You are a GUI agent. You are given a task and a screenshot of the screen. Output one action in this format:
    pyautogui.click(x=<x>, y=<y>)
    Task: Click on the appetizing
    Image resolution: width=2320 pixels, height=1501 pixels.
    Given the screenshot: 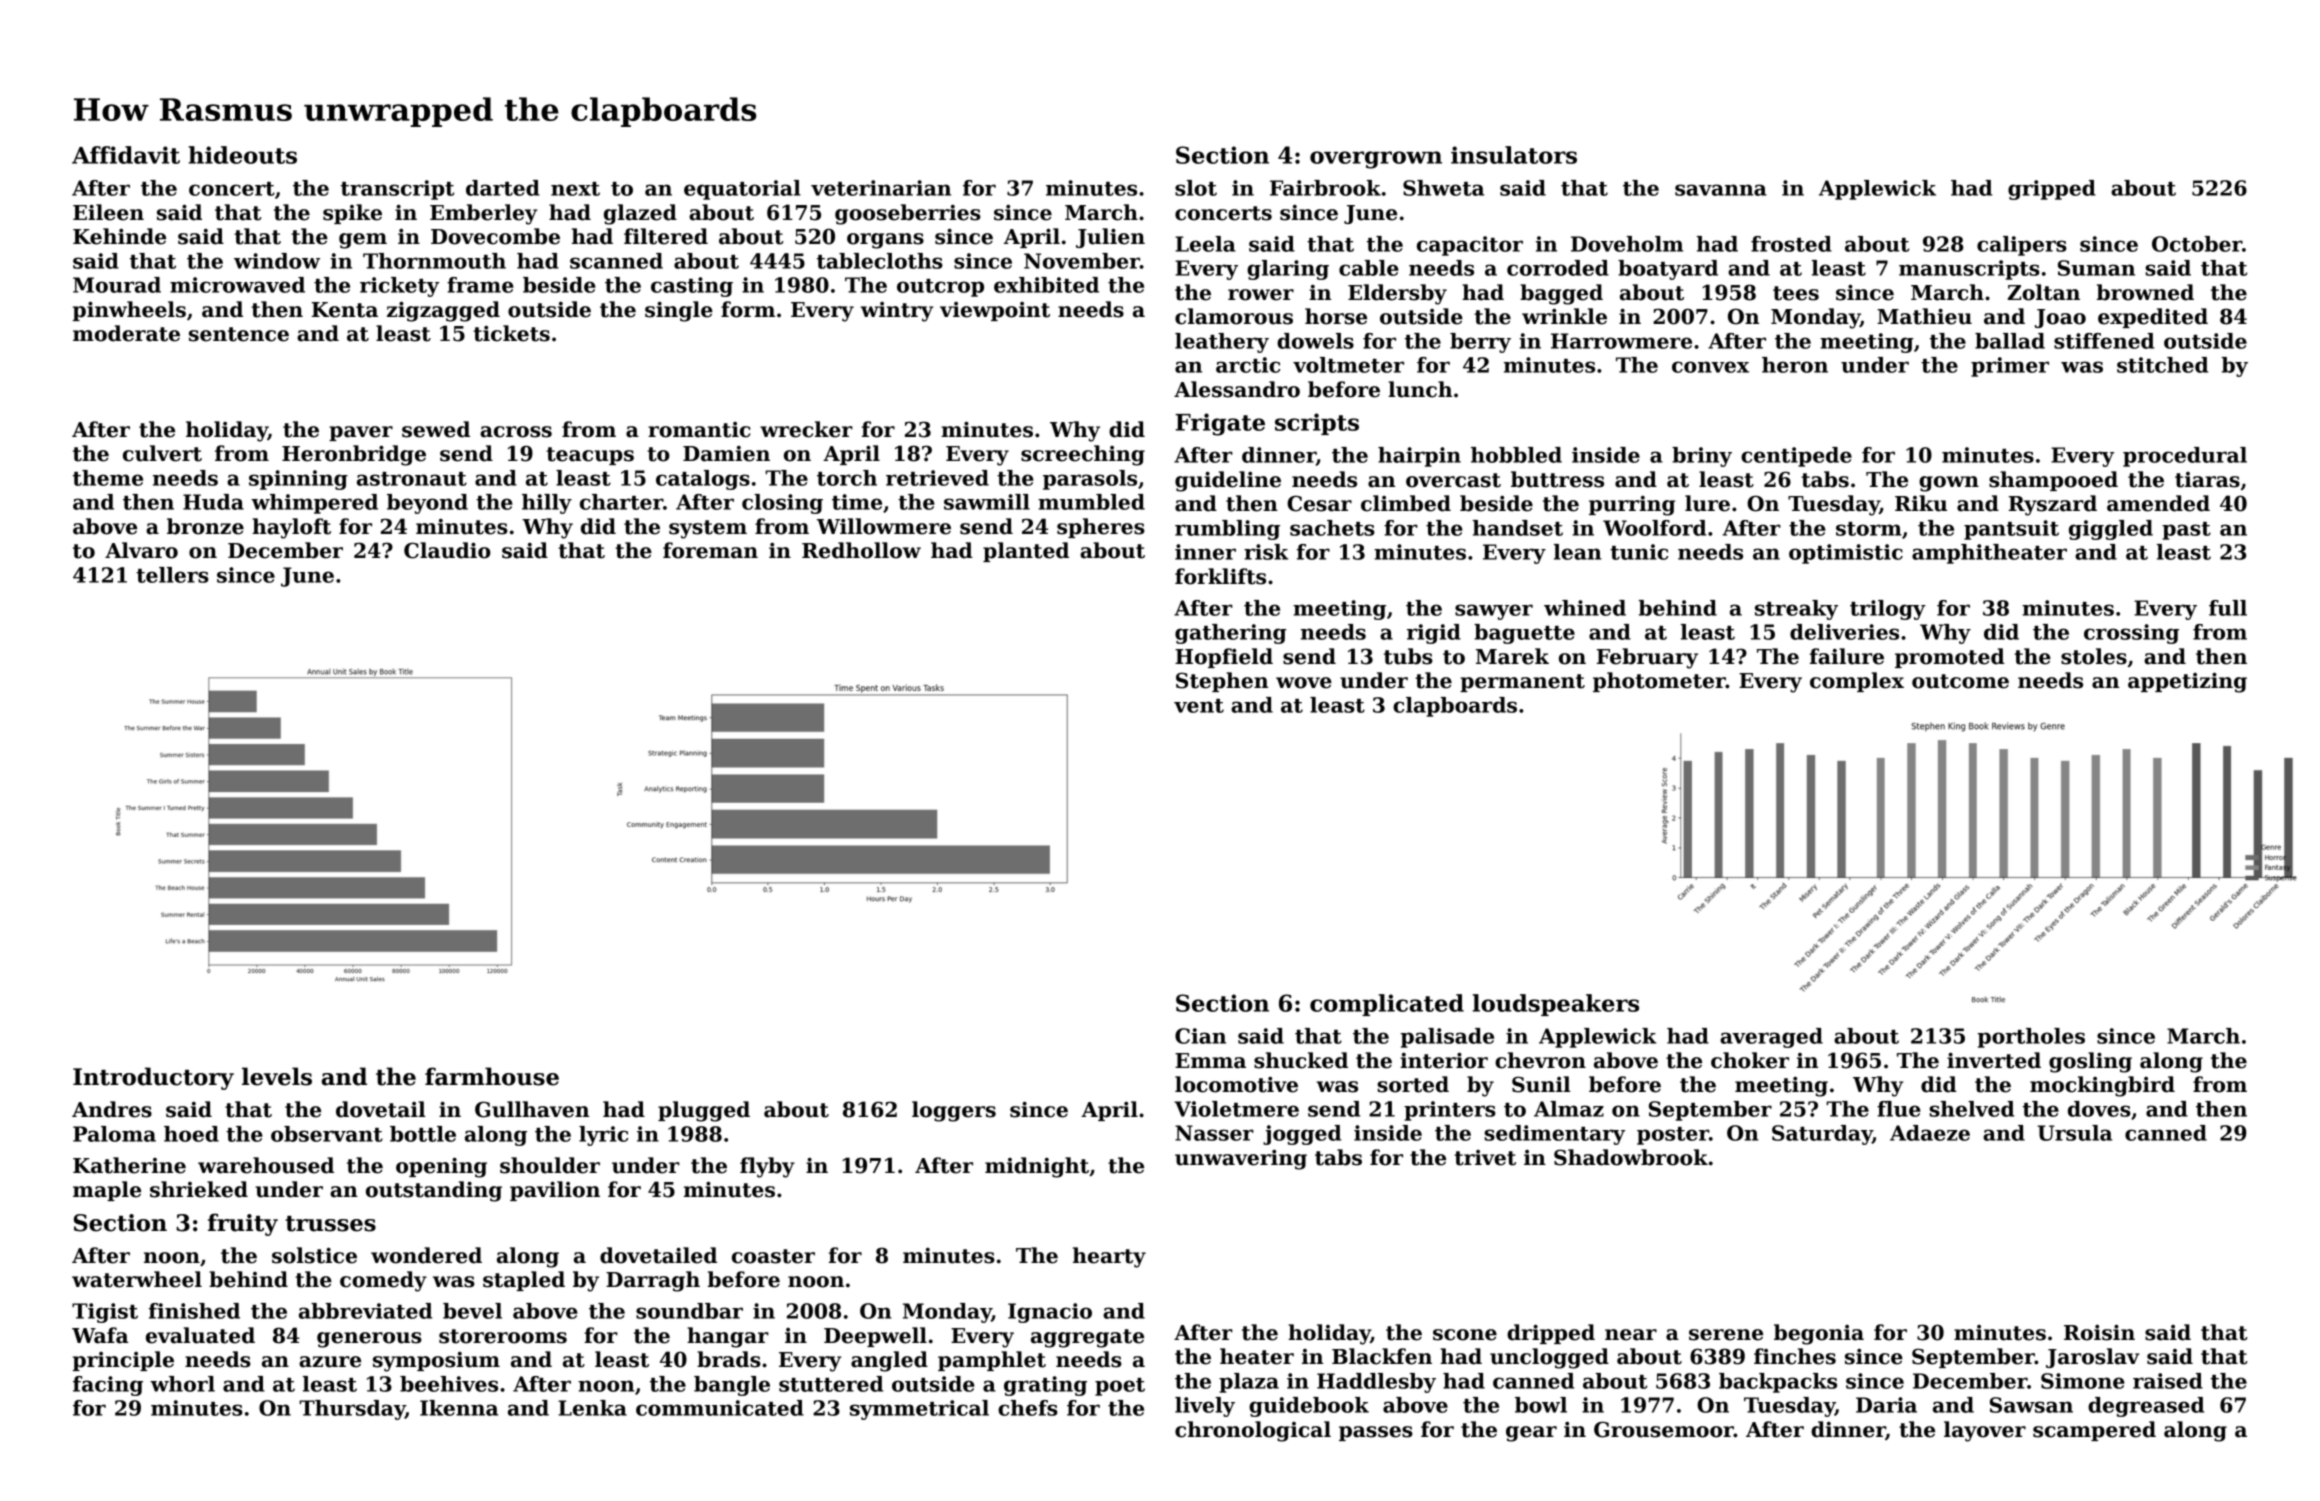 What is the action you would take?
    pyautogui.click(x=2187, y=682)
